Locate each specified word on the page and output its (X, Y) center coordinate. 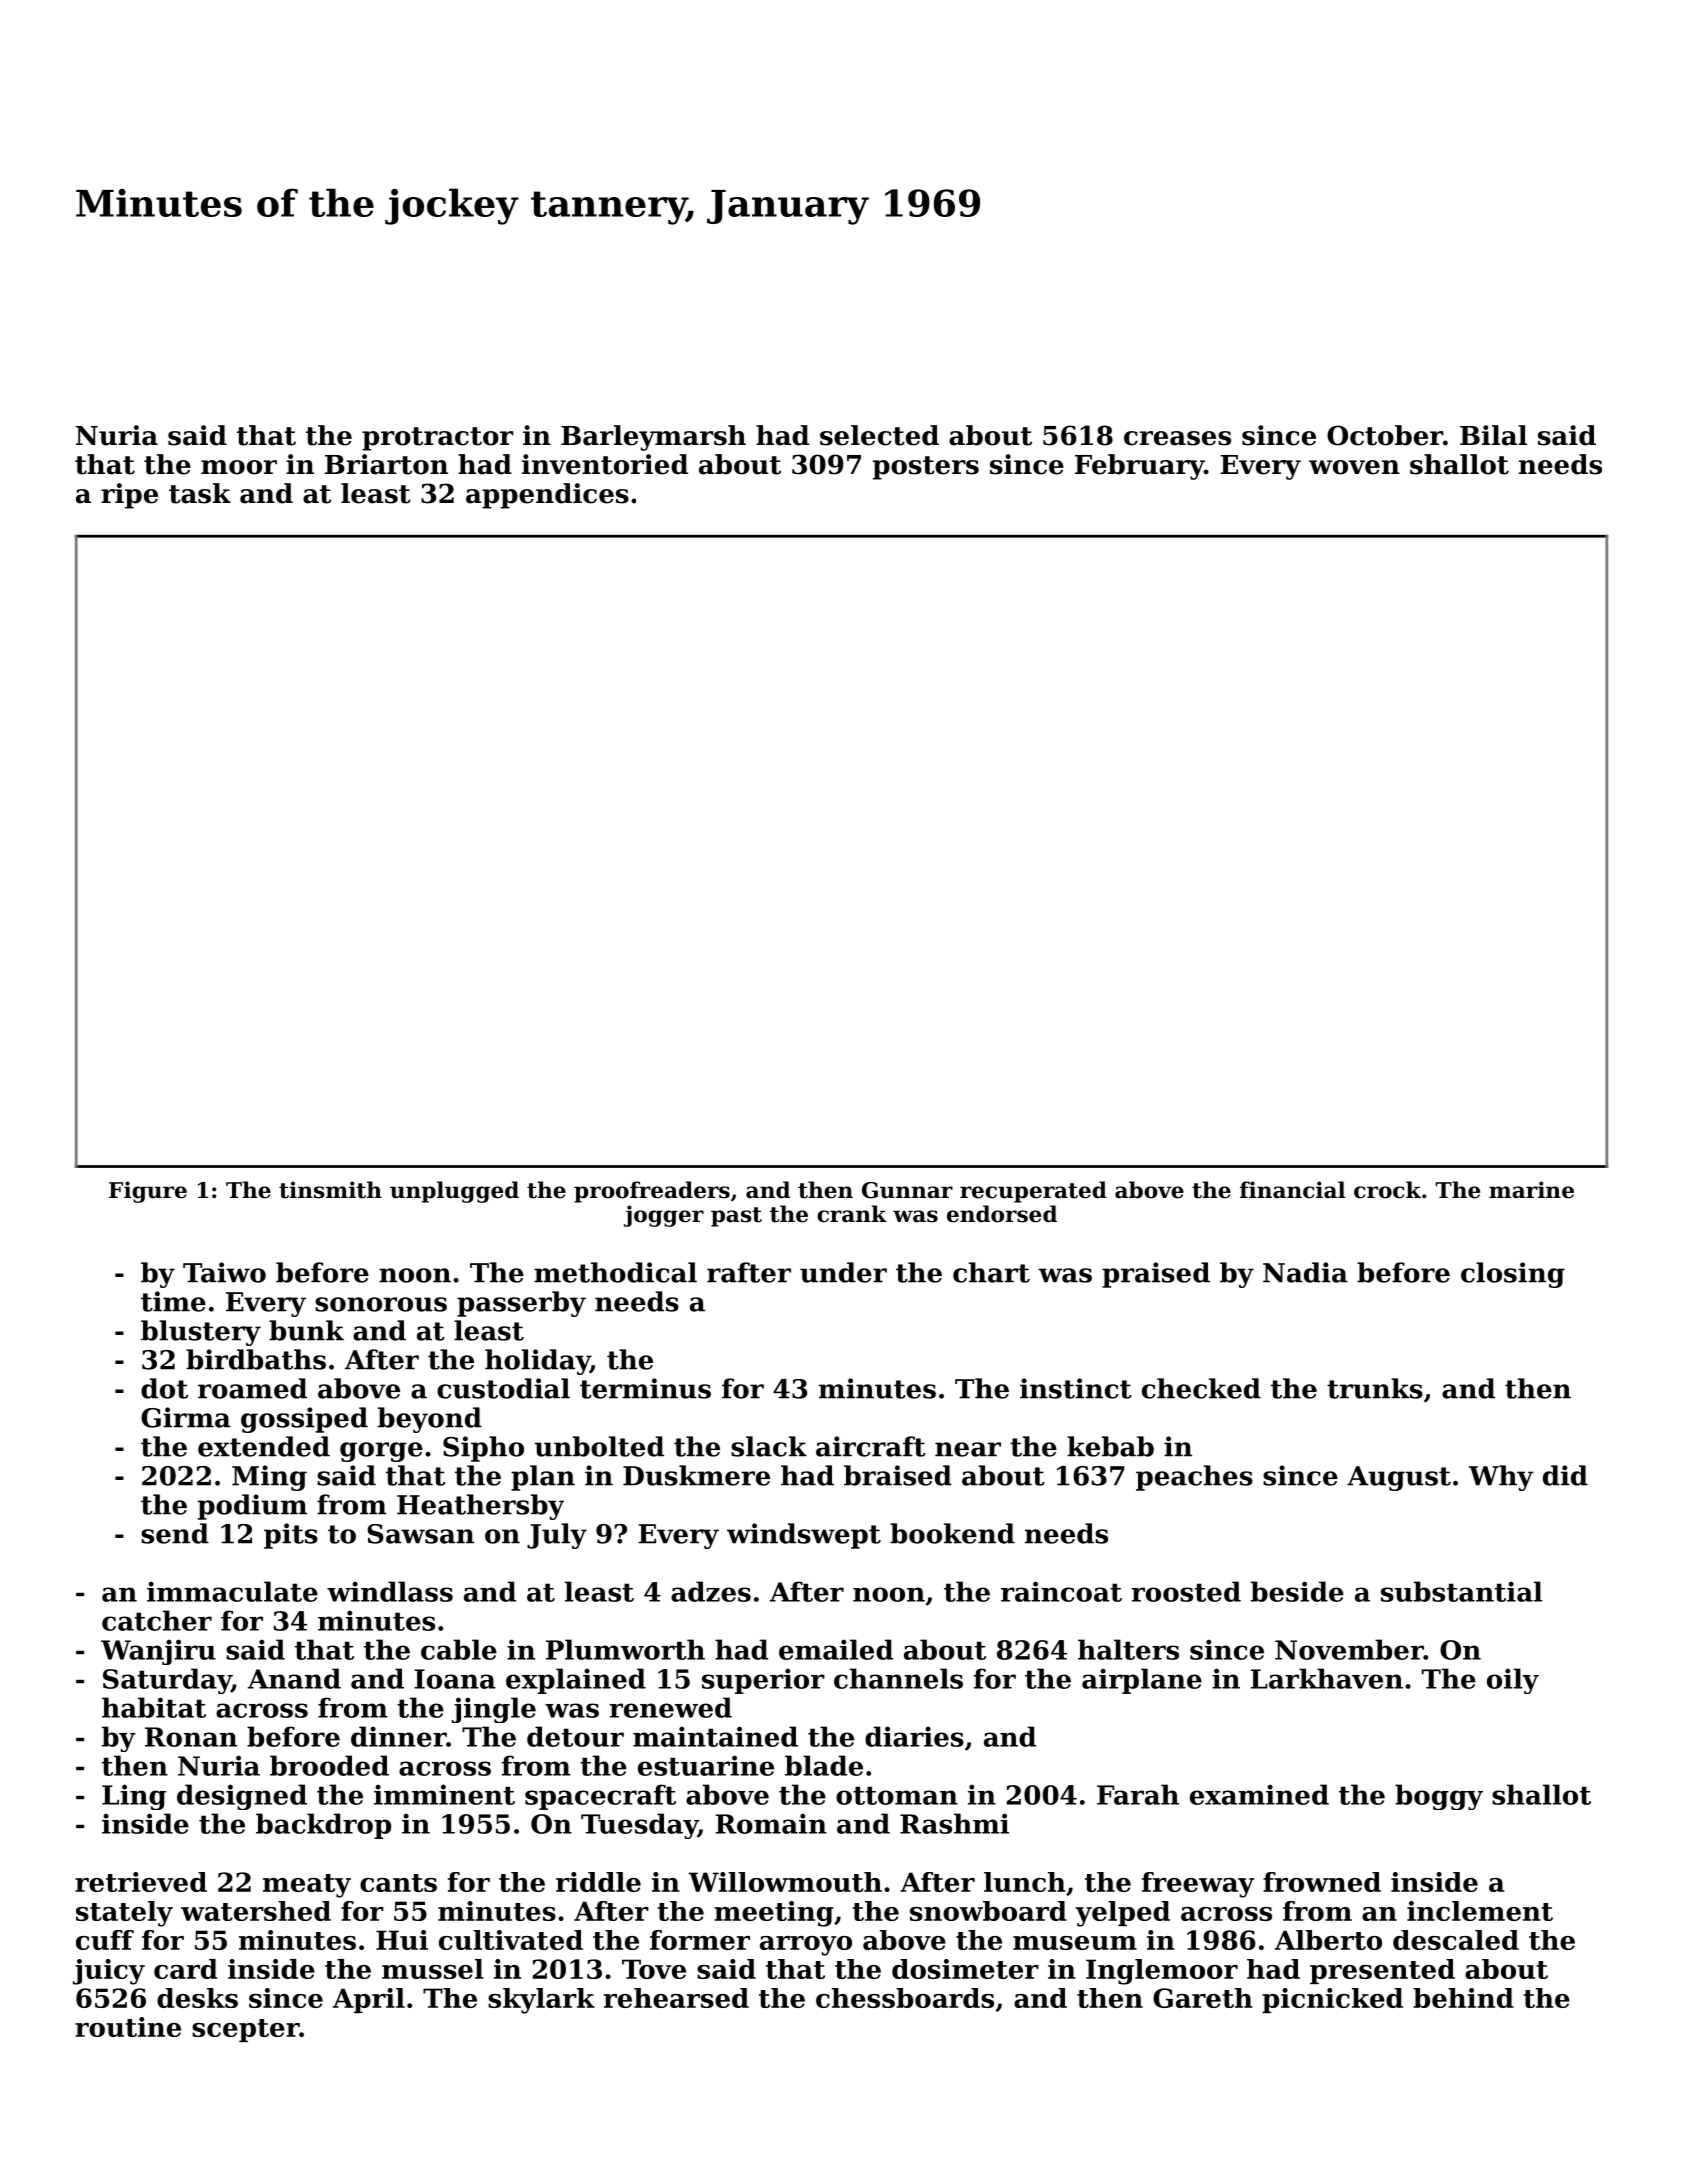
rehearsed (676, 1998)
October (1385, 435)
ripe (129, 496)
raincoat (1061, 1591)
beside (1297, 1591)
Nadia (1305, 1272)
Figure (148, 1192)
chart (991, 1272)
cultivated (511, 1940)
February (1139, 467)
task (200, 493)
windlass (390, 1591)
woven (1354, 467)
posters (926, 468)
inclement (1480, 1911)
